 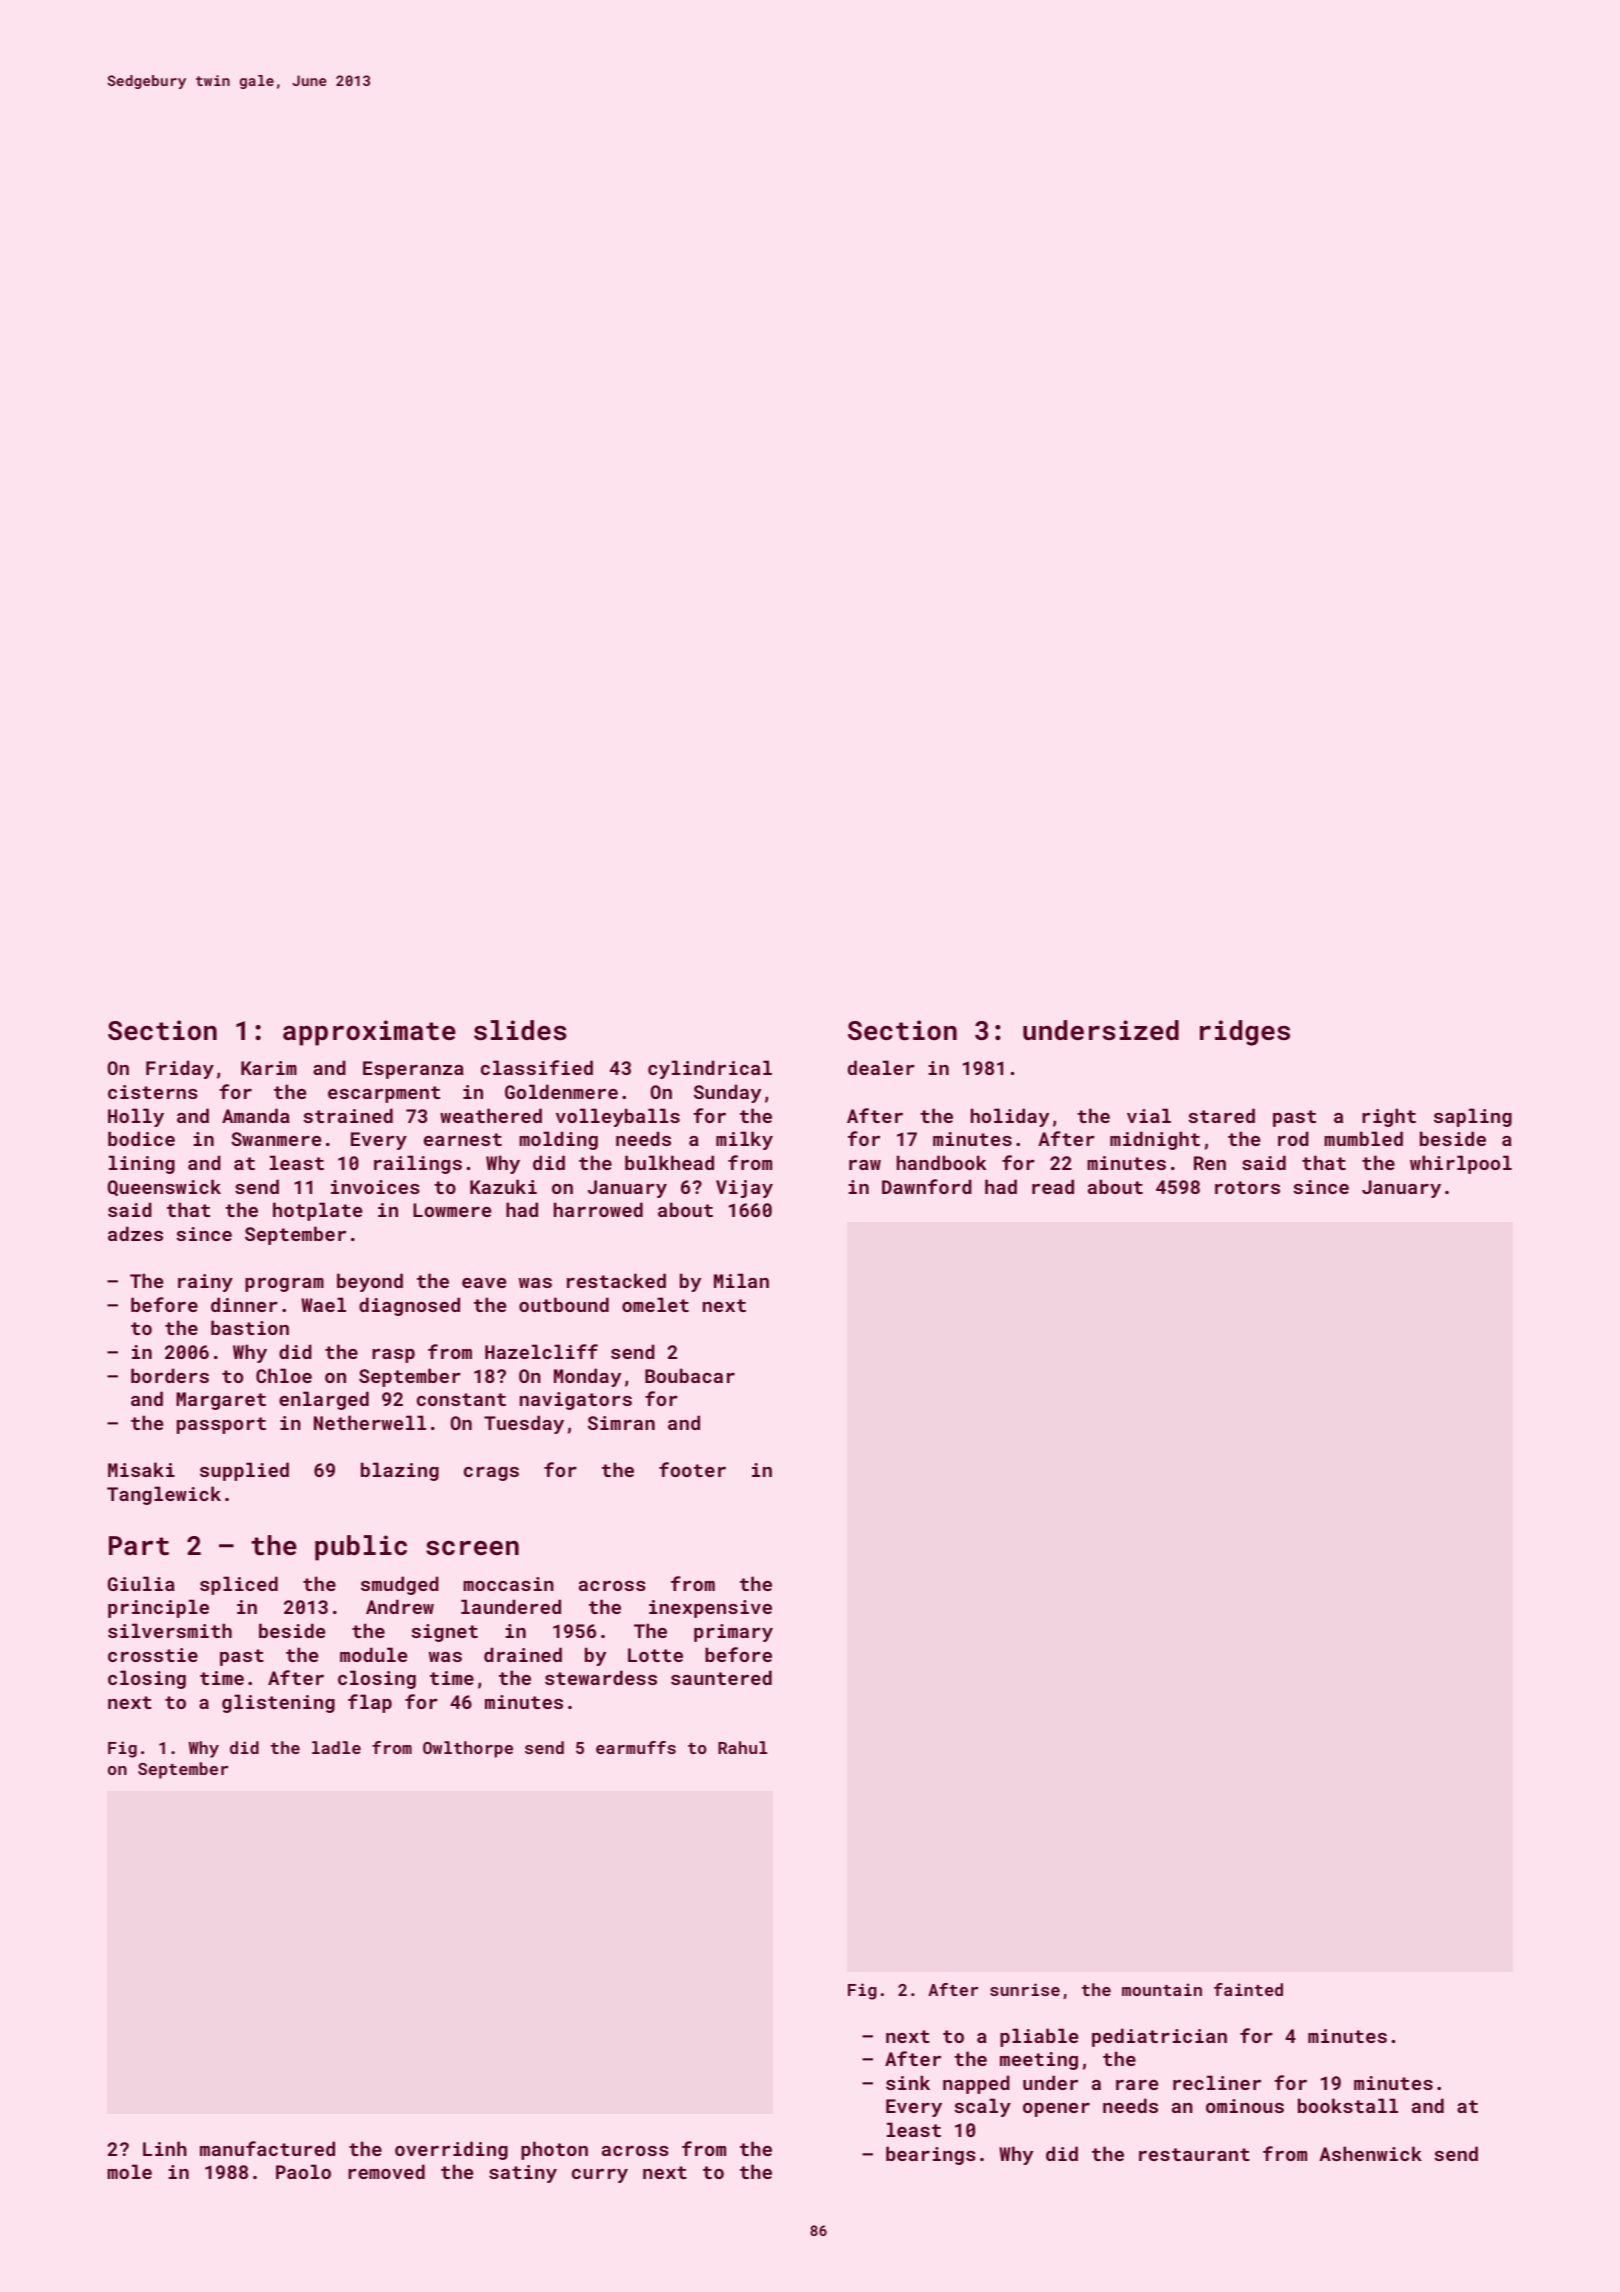 What do you see at coordinates (491, 1474) in the image?
I see `crags` at bounding box center [491, 1474].
